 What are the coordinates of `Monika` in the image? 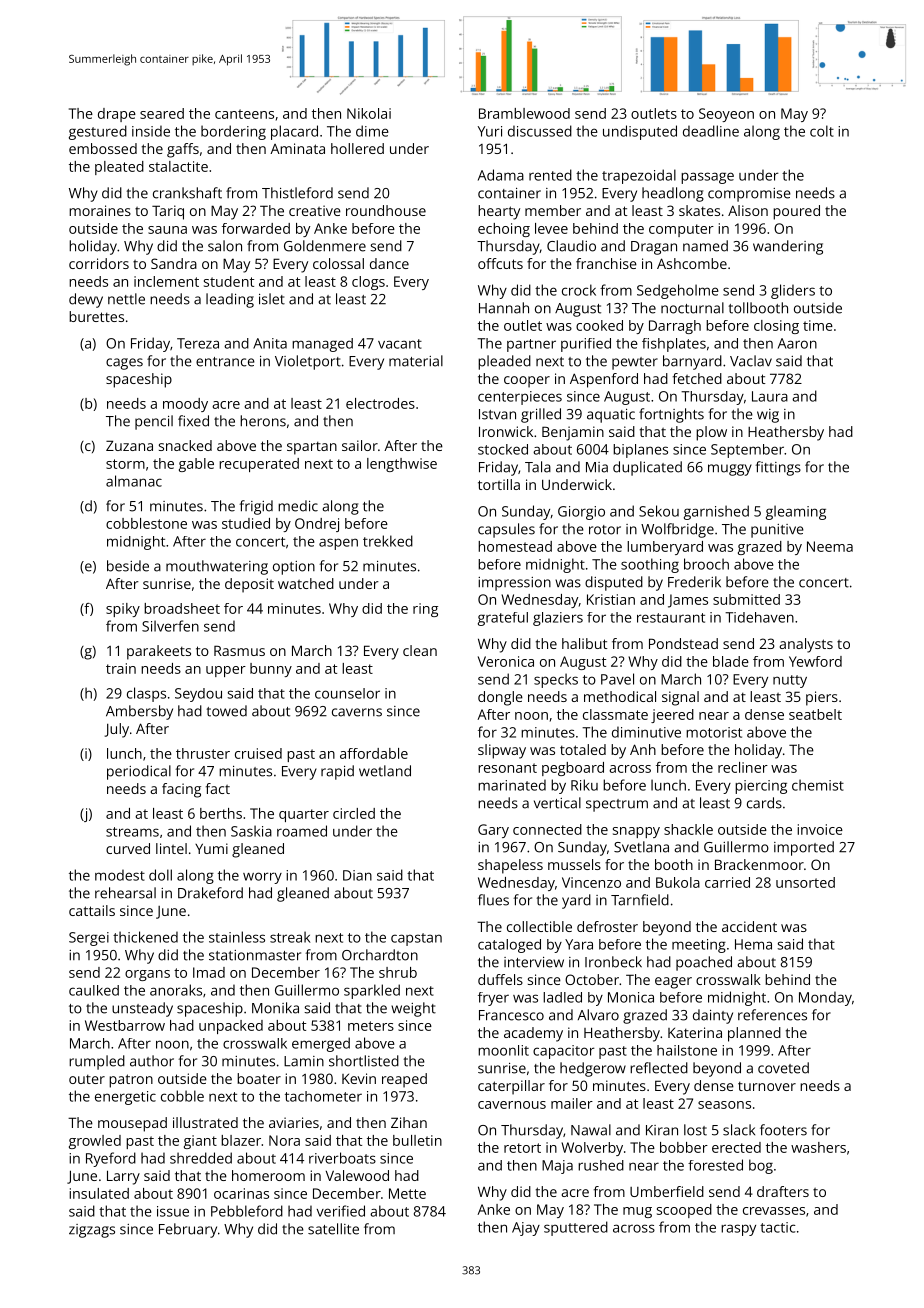 It's located at (275, 1008).
